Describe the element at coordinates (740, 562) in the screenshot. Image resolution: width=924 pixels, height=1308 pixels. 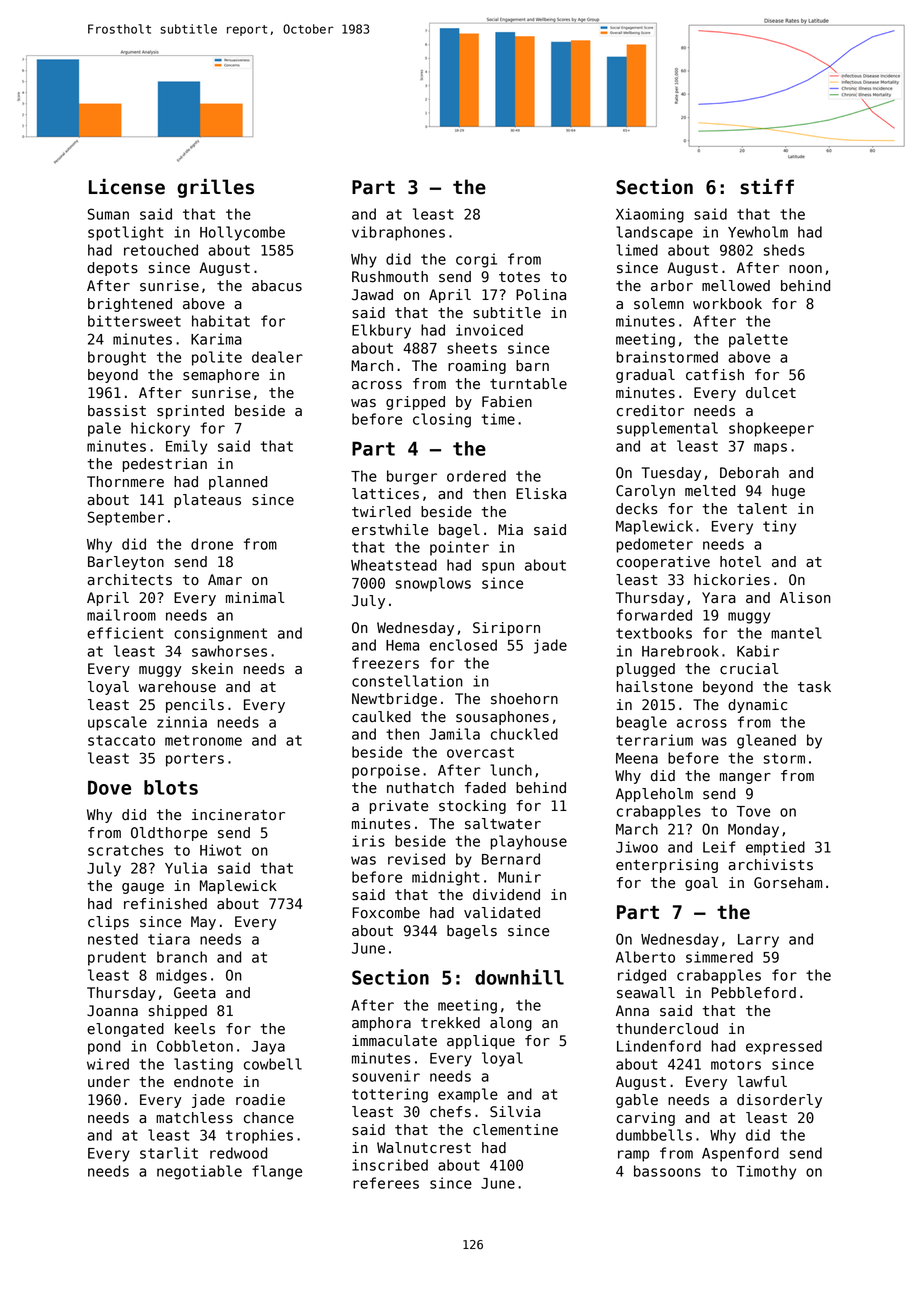
I see `hotel` at that location.
